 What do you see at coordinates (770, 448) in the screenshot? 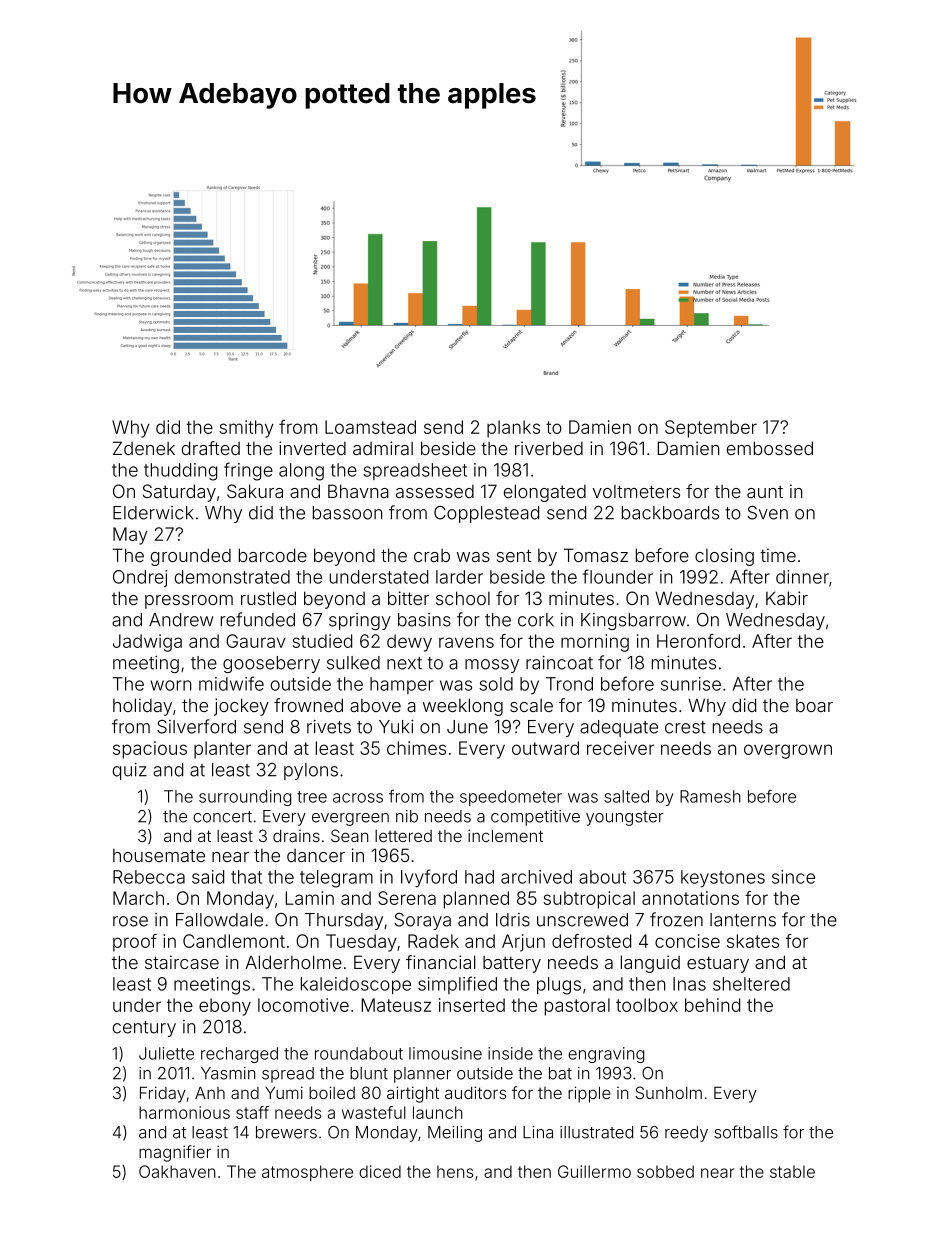
I see `embossed` at bounding box center [770, 448].
